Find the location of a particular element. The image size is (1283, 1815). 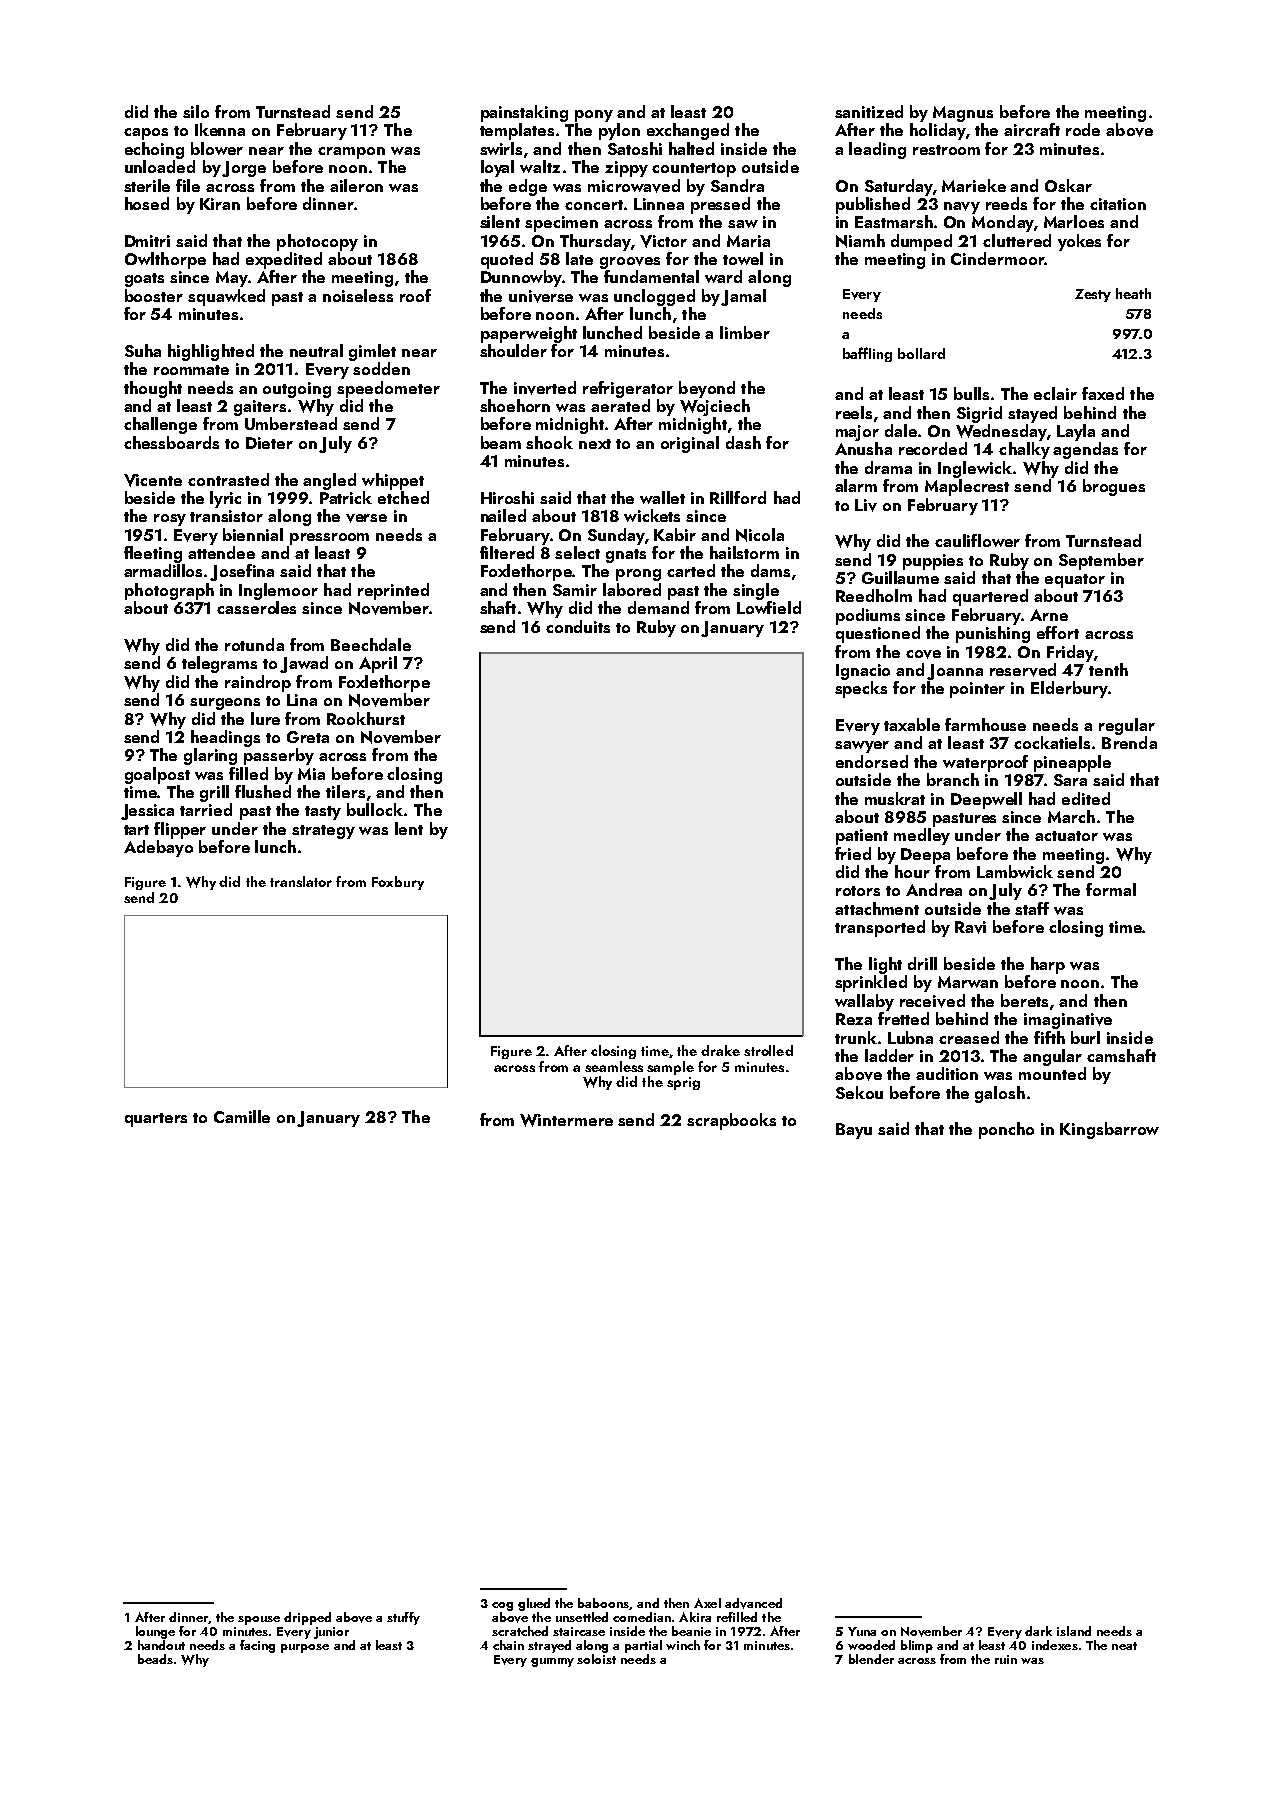

dash is located at coordinates (743, 442).
